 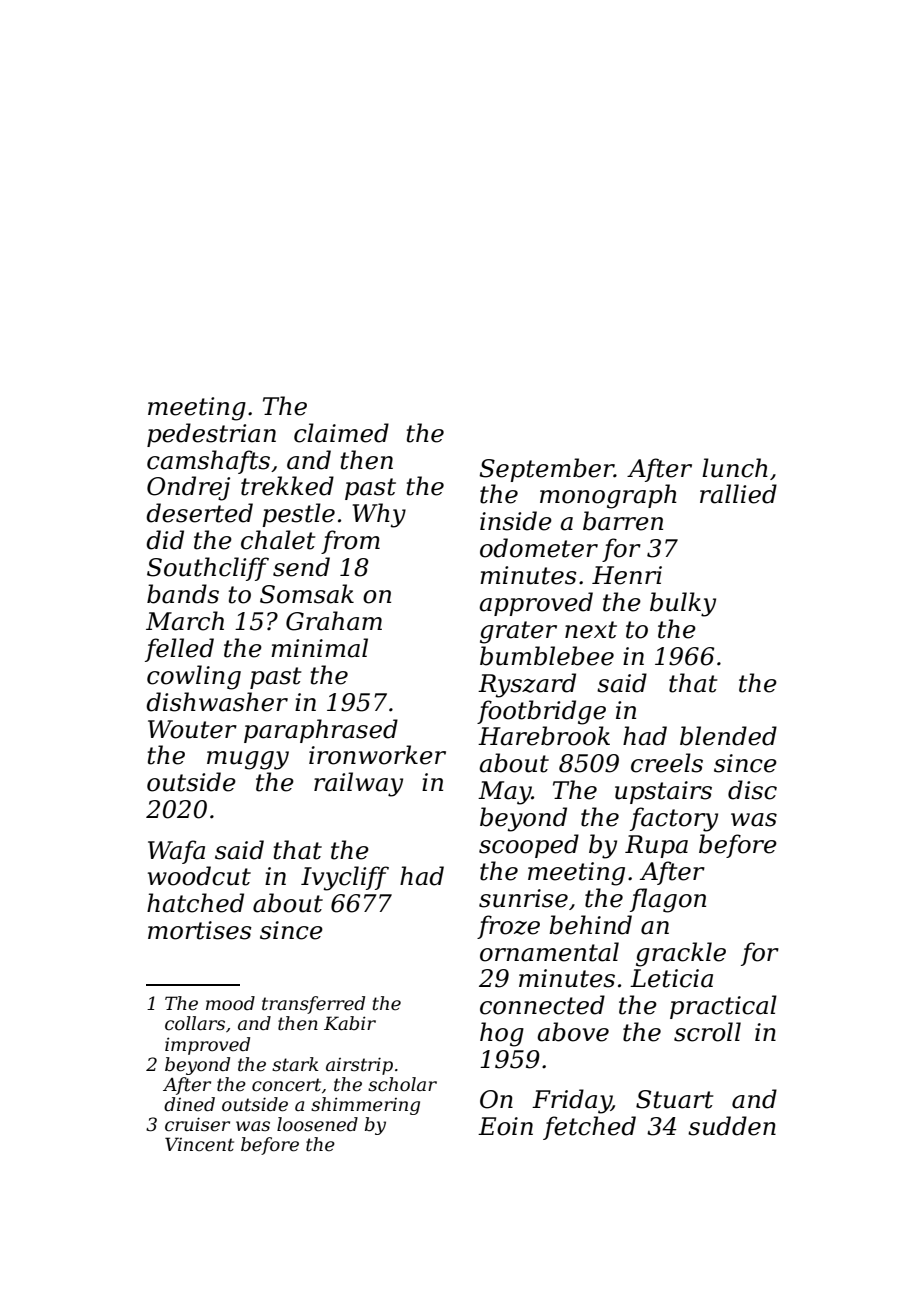 I want to click on odometer, so click(x=539, y=548).
